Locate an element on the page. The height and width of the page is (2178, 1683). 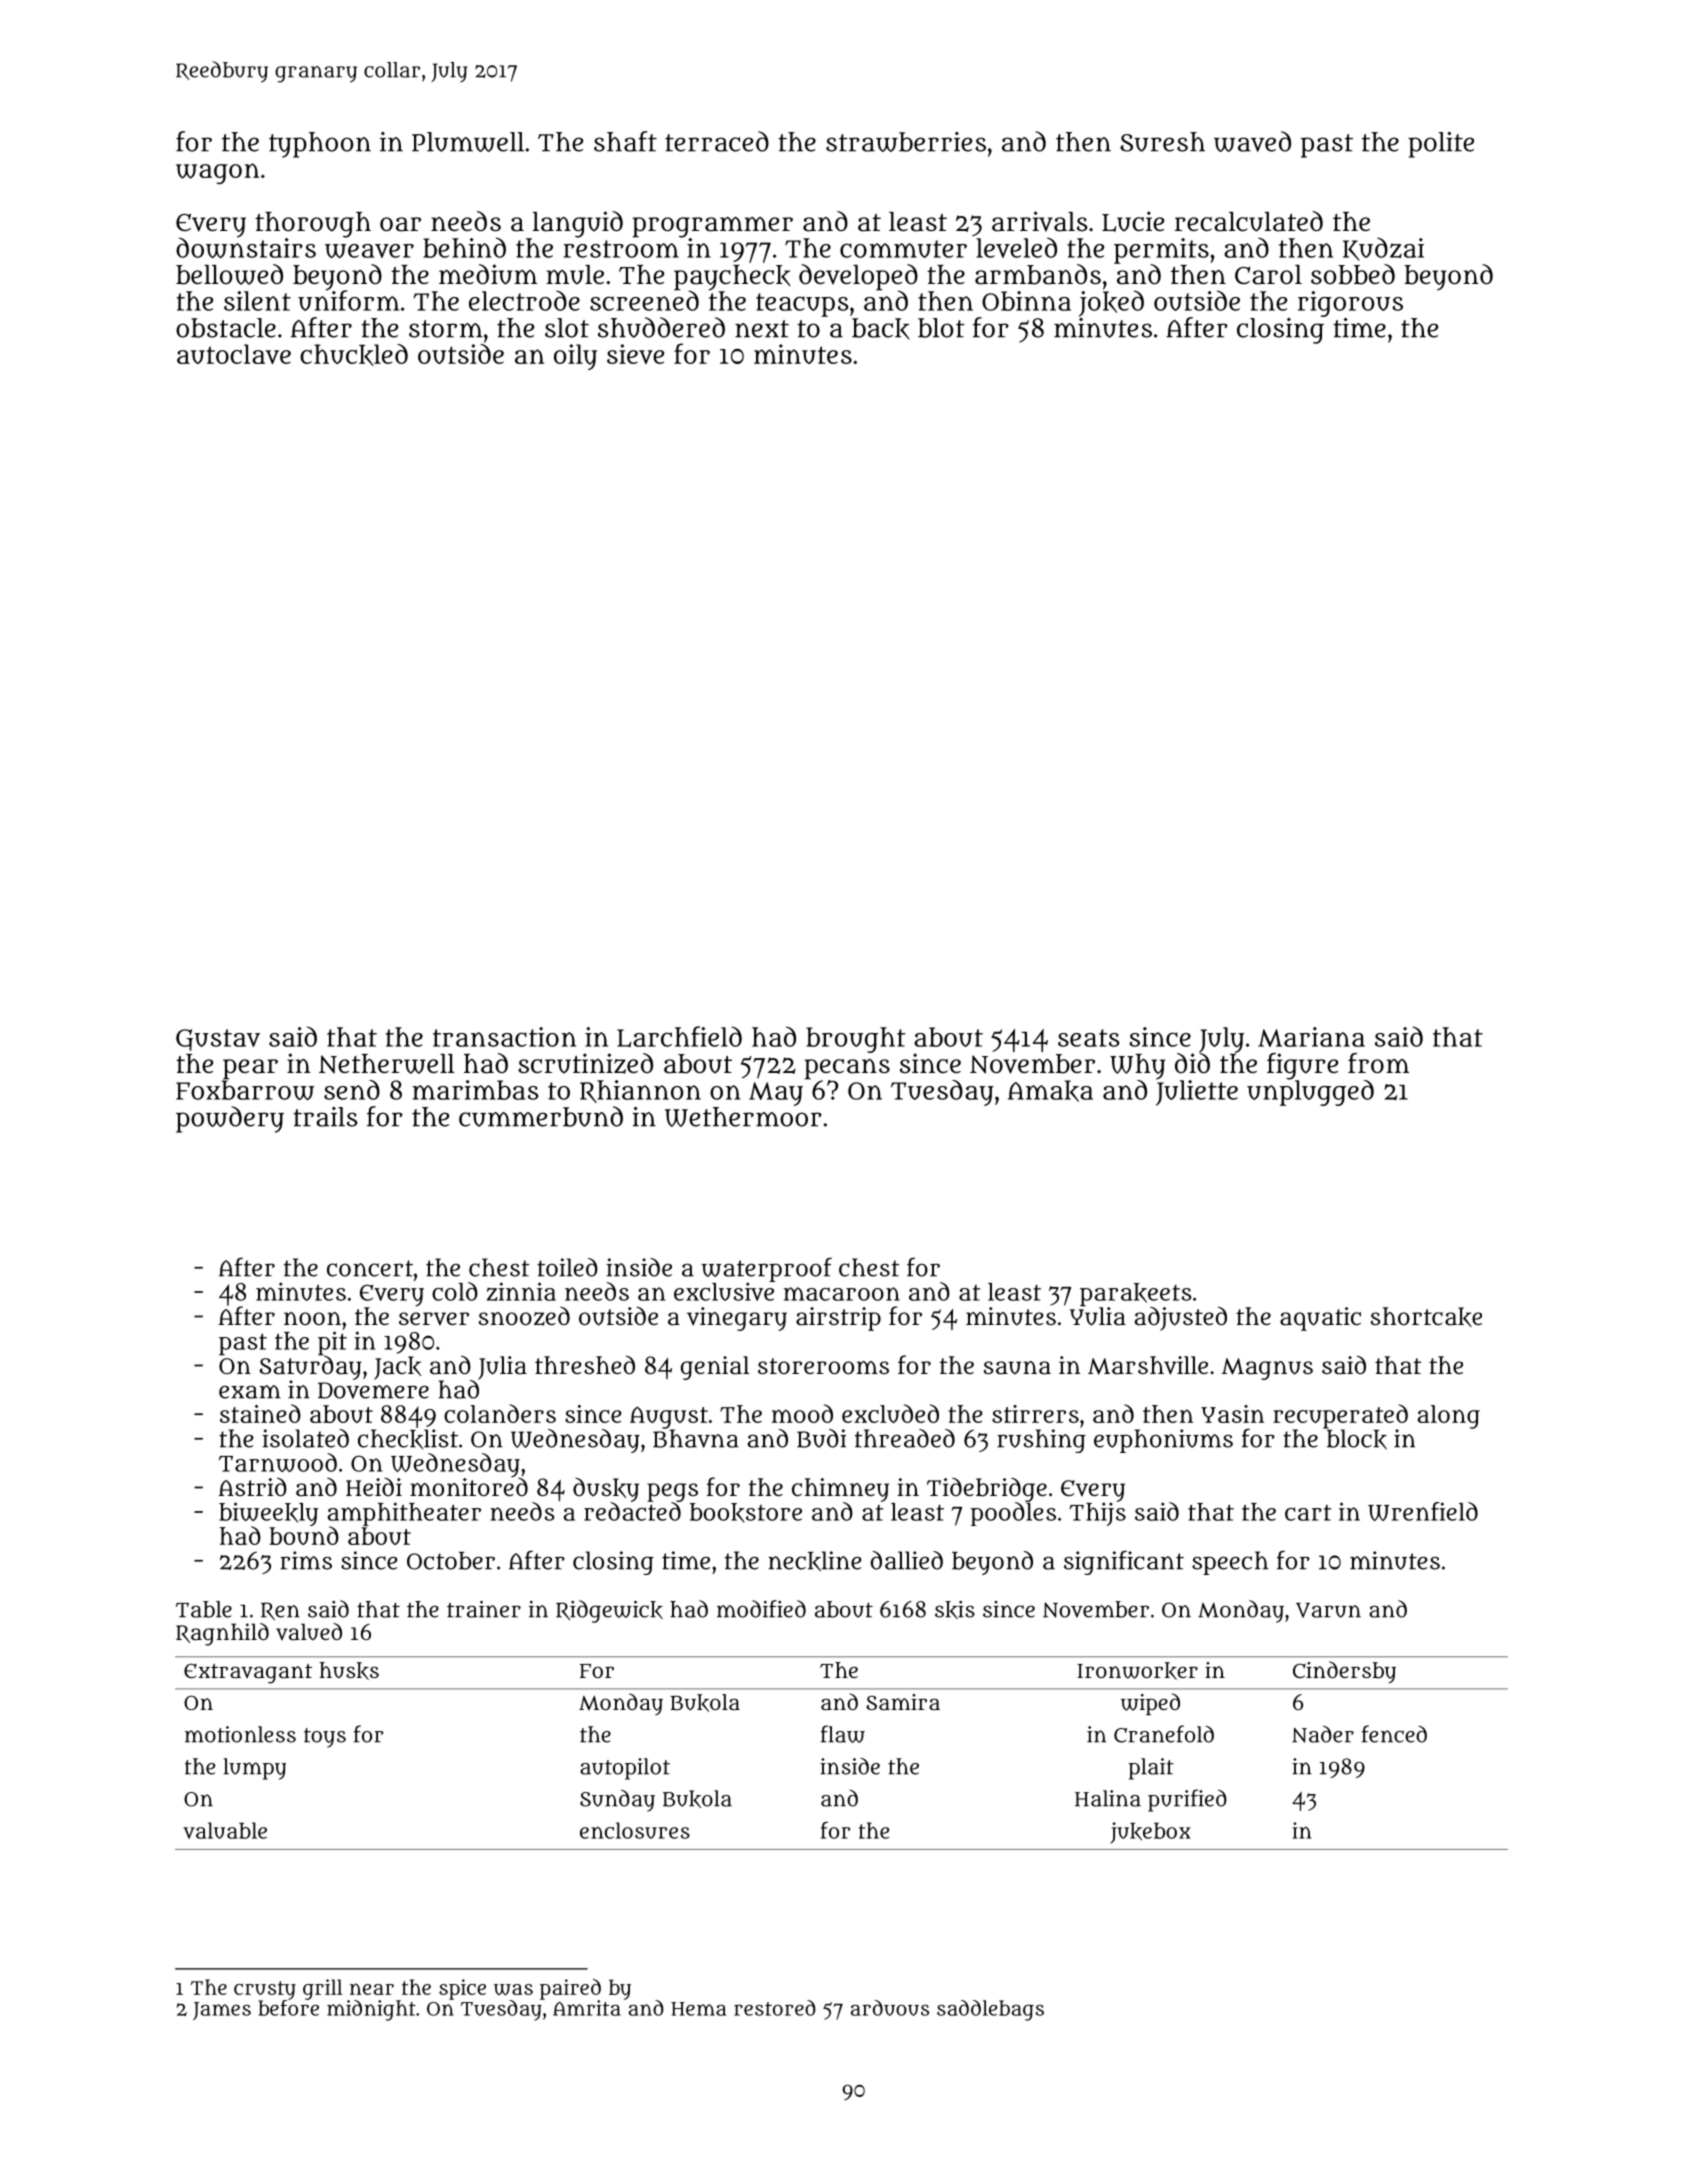
powdery is located at coordinates (230, 1119).
